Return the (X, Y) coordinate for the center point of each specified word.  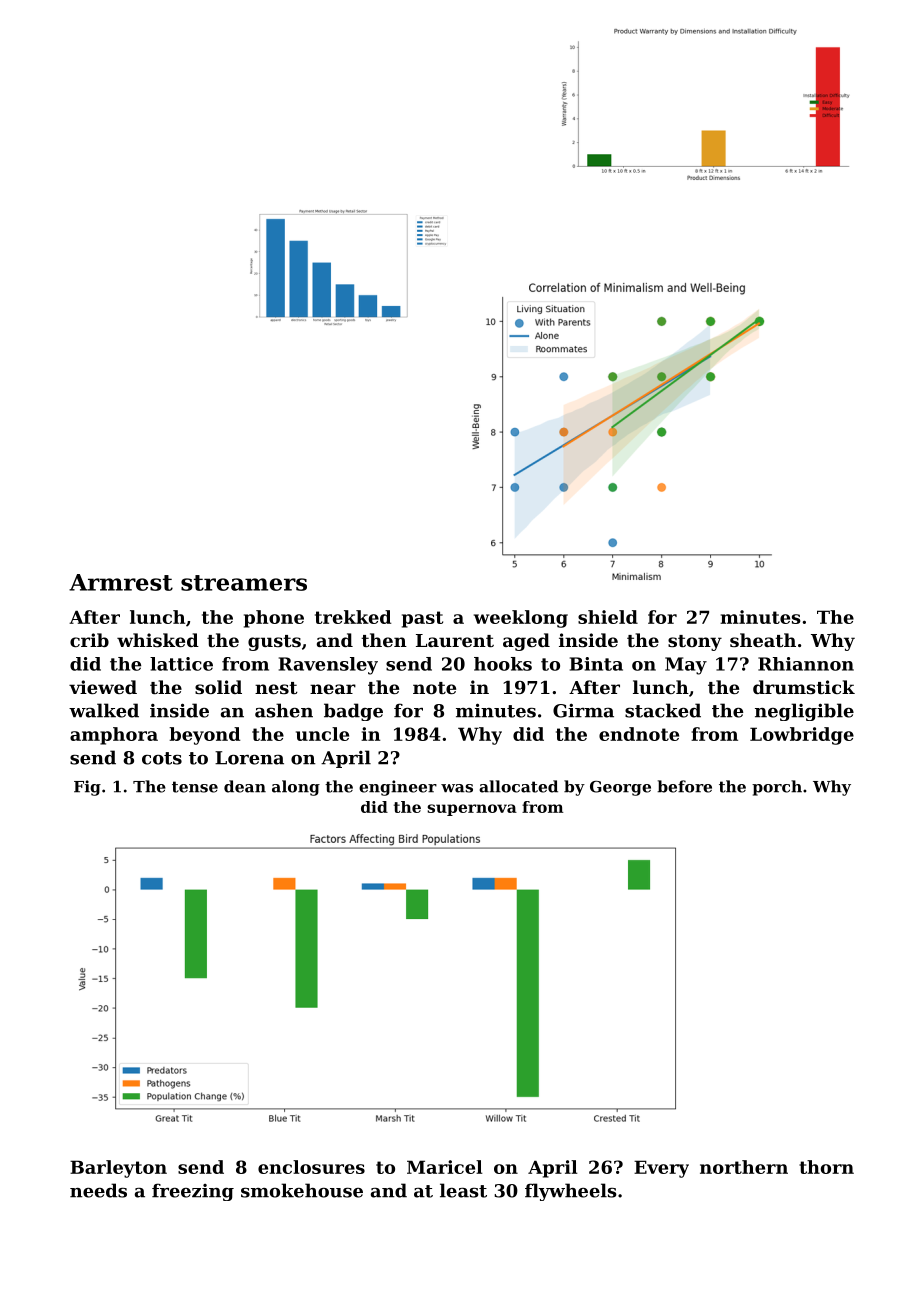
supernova (472, 810)
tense (195, 787)
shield (608, 617)
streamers (244, 583)
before (684, 786)
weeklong (521, 619)
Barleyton (118, 1169)
